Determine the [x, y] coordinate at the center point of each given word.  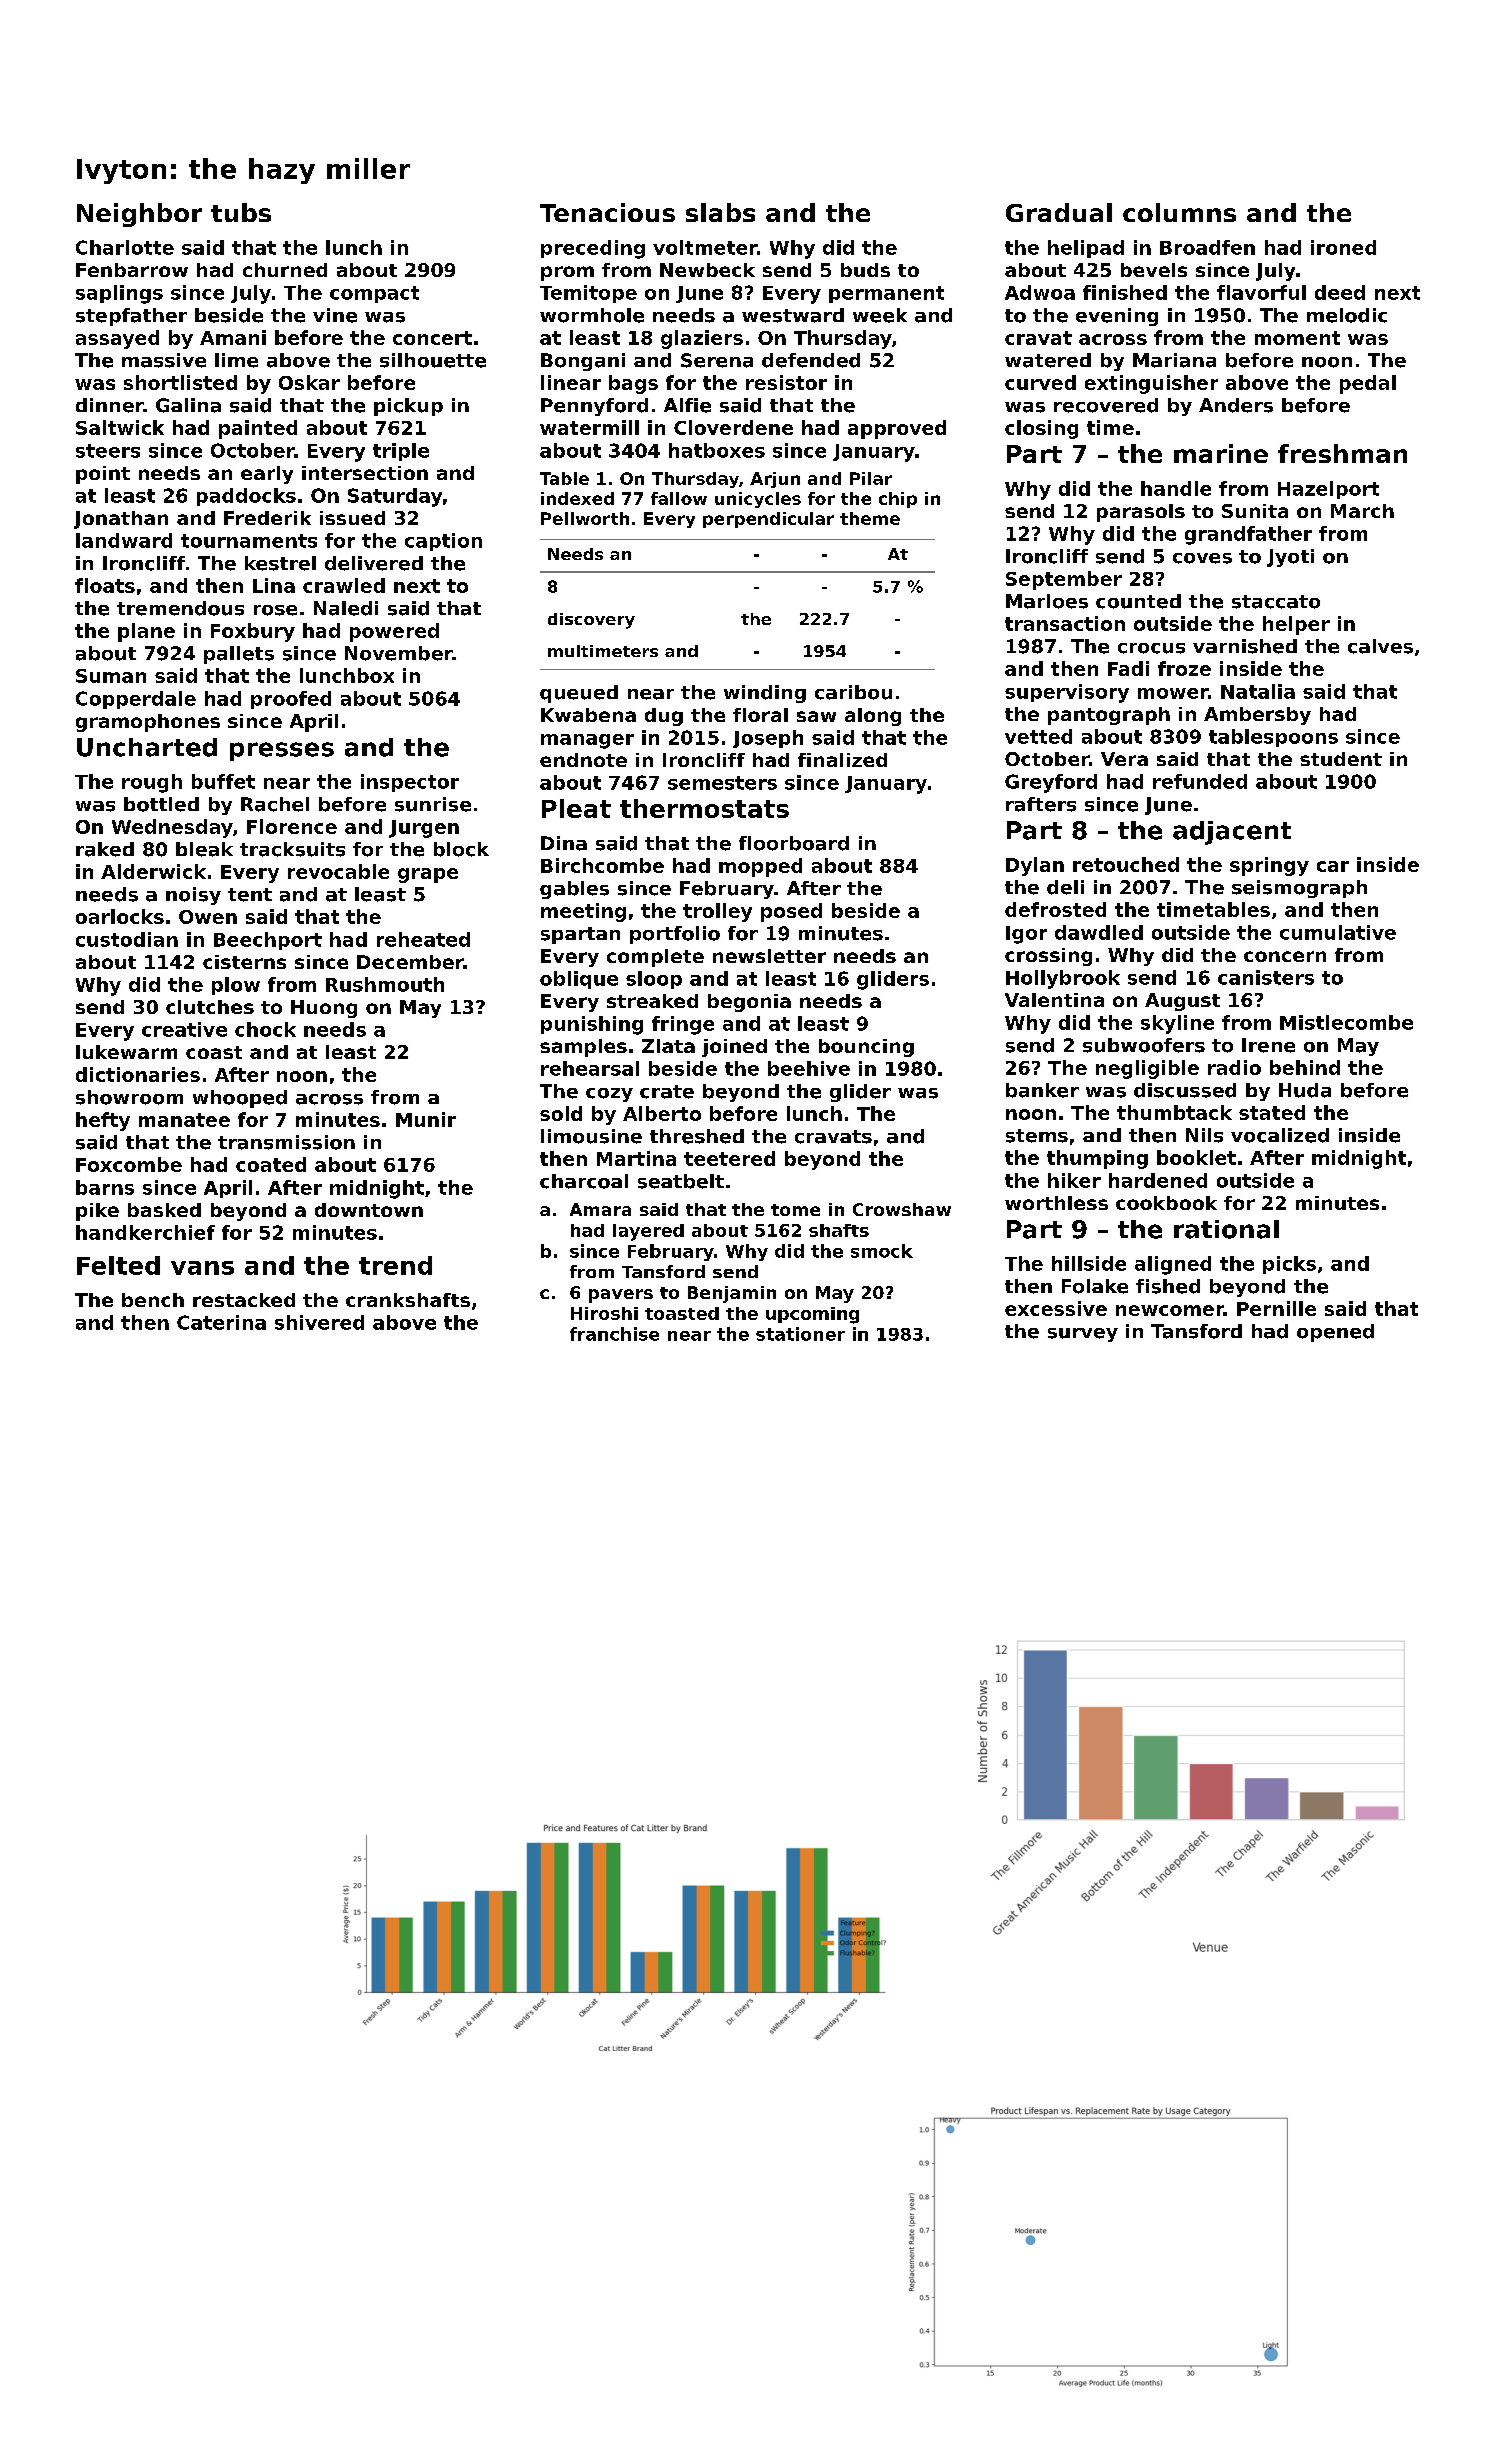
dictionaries [138, 1074]
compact [374, 294]
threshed [697, 1136]
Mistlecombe [1346, 1022]
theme [870, 518]
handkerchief [145, 1232]
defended [811, 360]
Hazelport [1328, 490]
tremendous [180, 608]
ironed [1343, 247]
